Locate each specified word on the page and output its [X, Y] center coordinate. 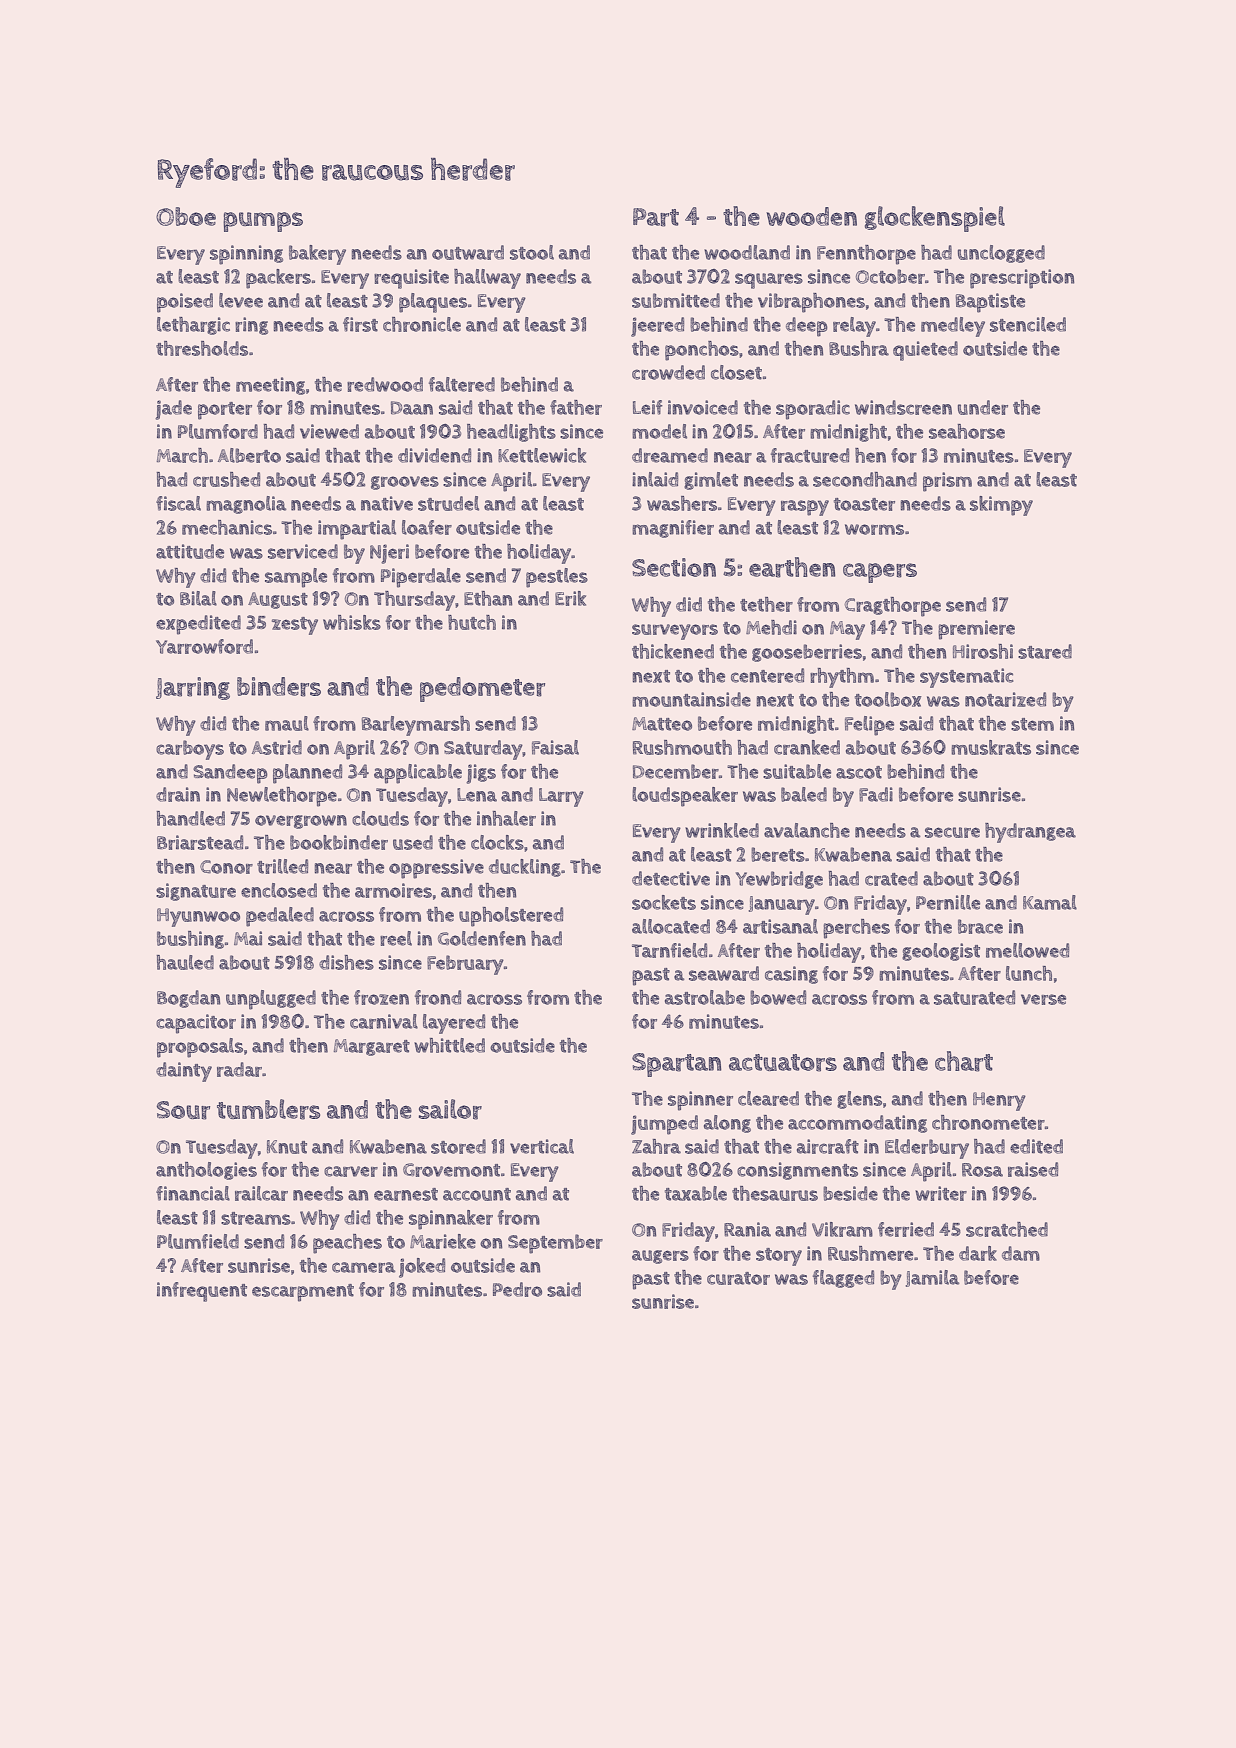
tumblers [268, 1109]
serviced [303, 551]
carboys [190, 750]
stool [532, 252]
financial [193, 1193]
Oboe [186, 216]
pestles [557, 578]
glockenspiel [935, 219]
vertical [542, 1146]
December [676, 771]
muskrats [991, 747]
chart [964, 1061]
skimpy [1001, 506]
